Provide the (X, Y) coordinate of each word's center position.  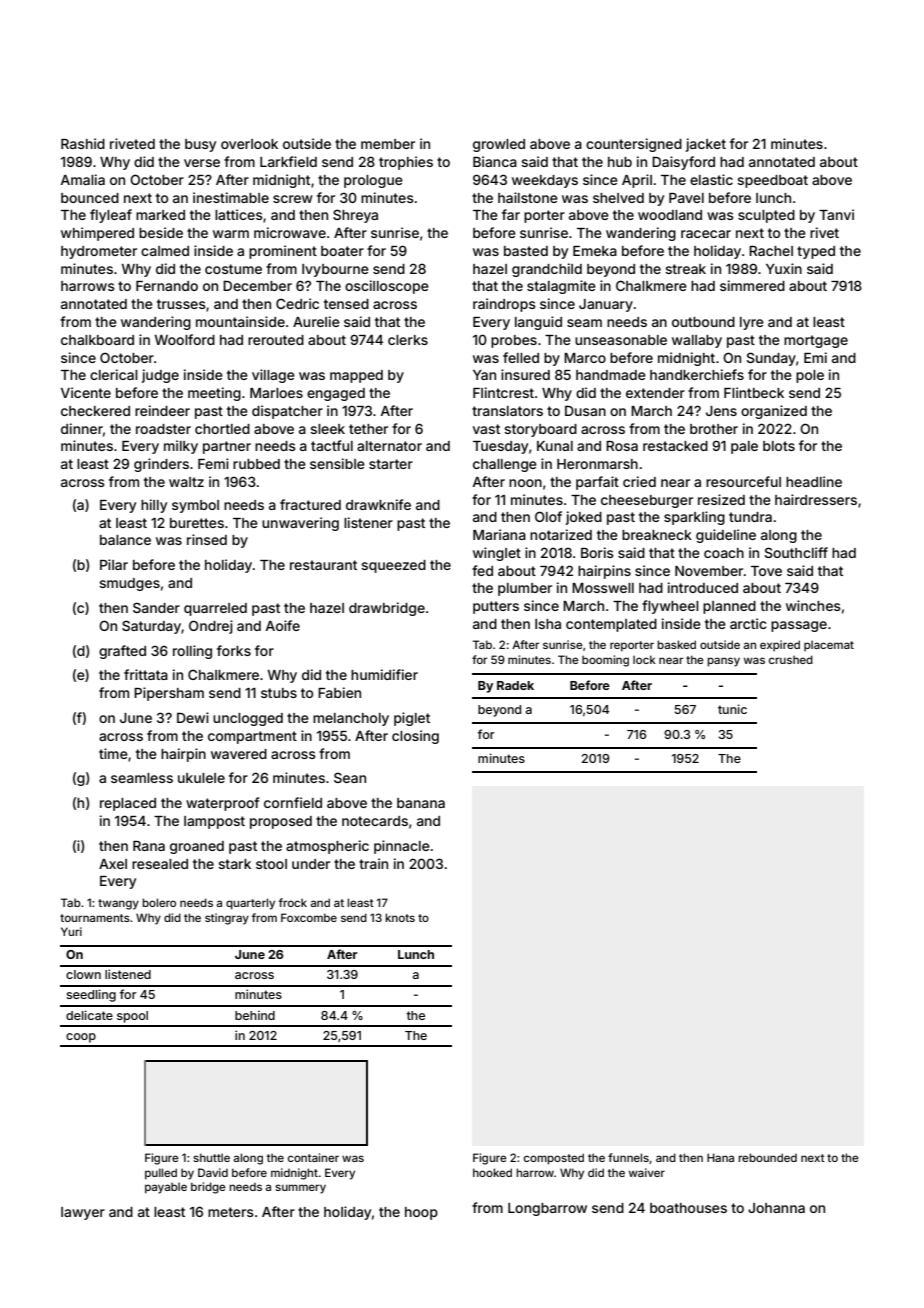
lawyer (83, 1213)
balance (125, 540)
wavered (239, 754)
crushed (791, 659)
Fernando (167, 286)
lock (644, 659)
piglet (412, 719)
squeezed (393, 566)
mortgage (816, 341)
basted (526, 251)
